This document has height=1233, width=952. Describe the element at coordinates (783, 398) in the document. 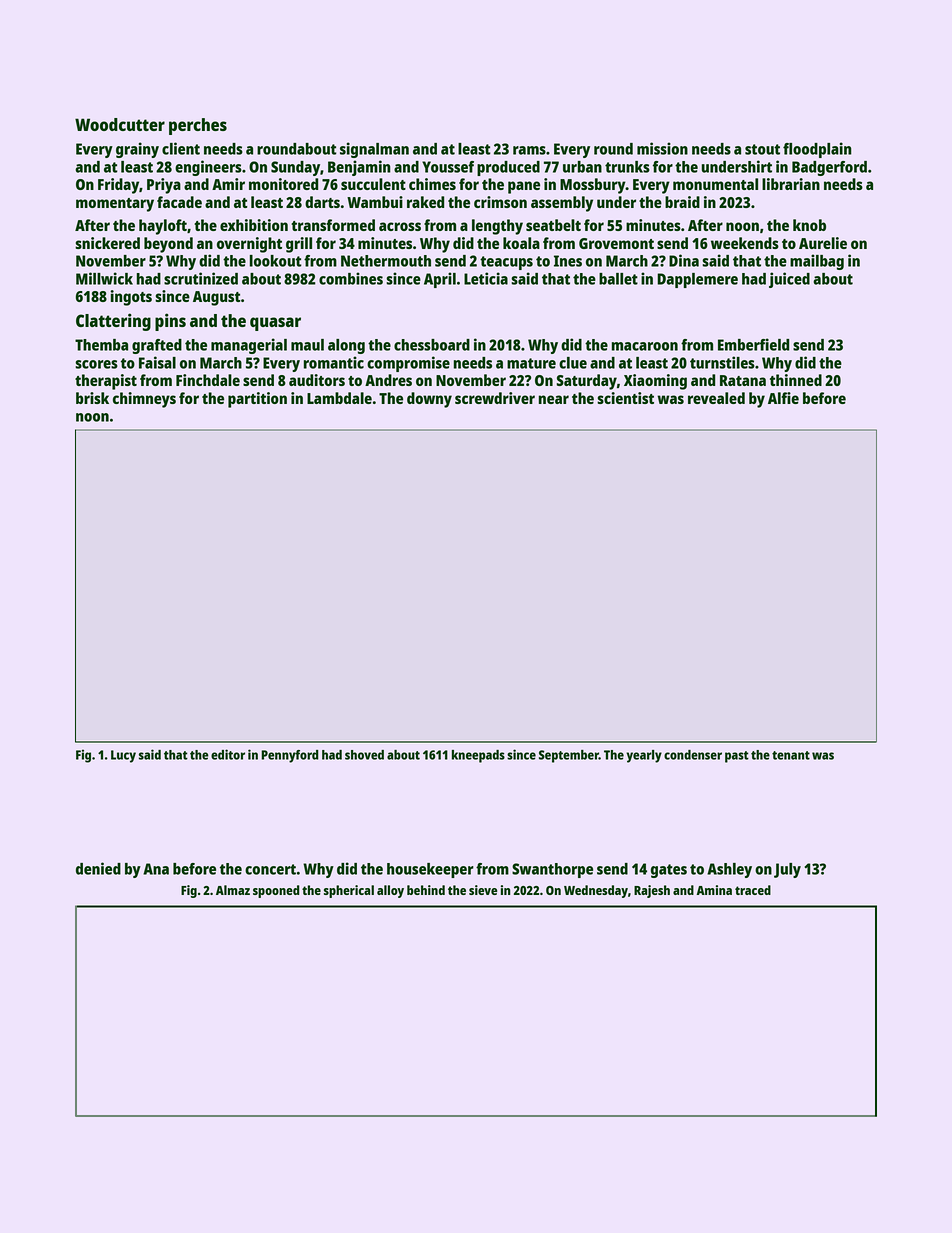

I see `Alfie` at that location.
